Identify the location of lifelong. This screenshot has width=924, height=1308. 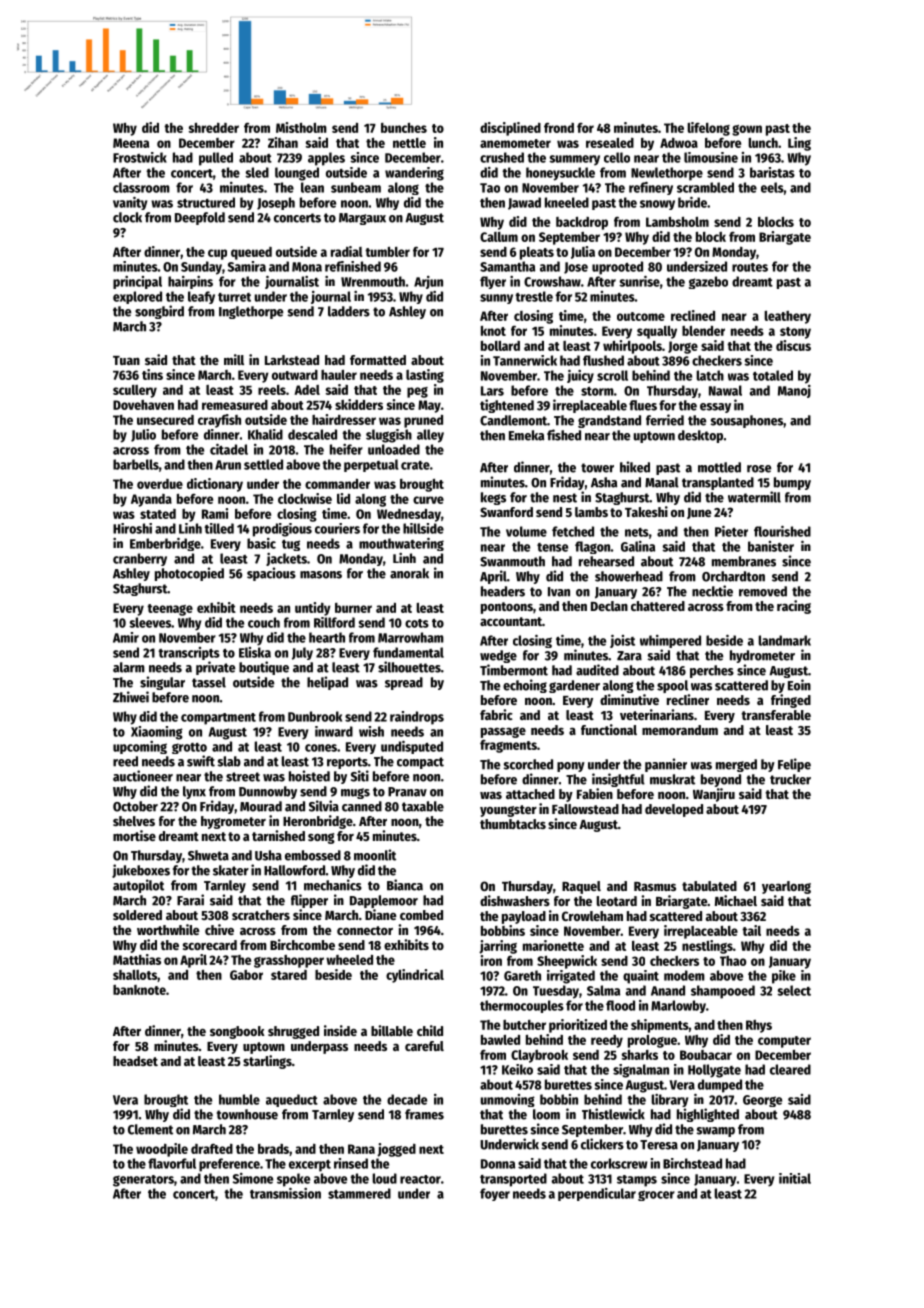
(708, 129).
